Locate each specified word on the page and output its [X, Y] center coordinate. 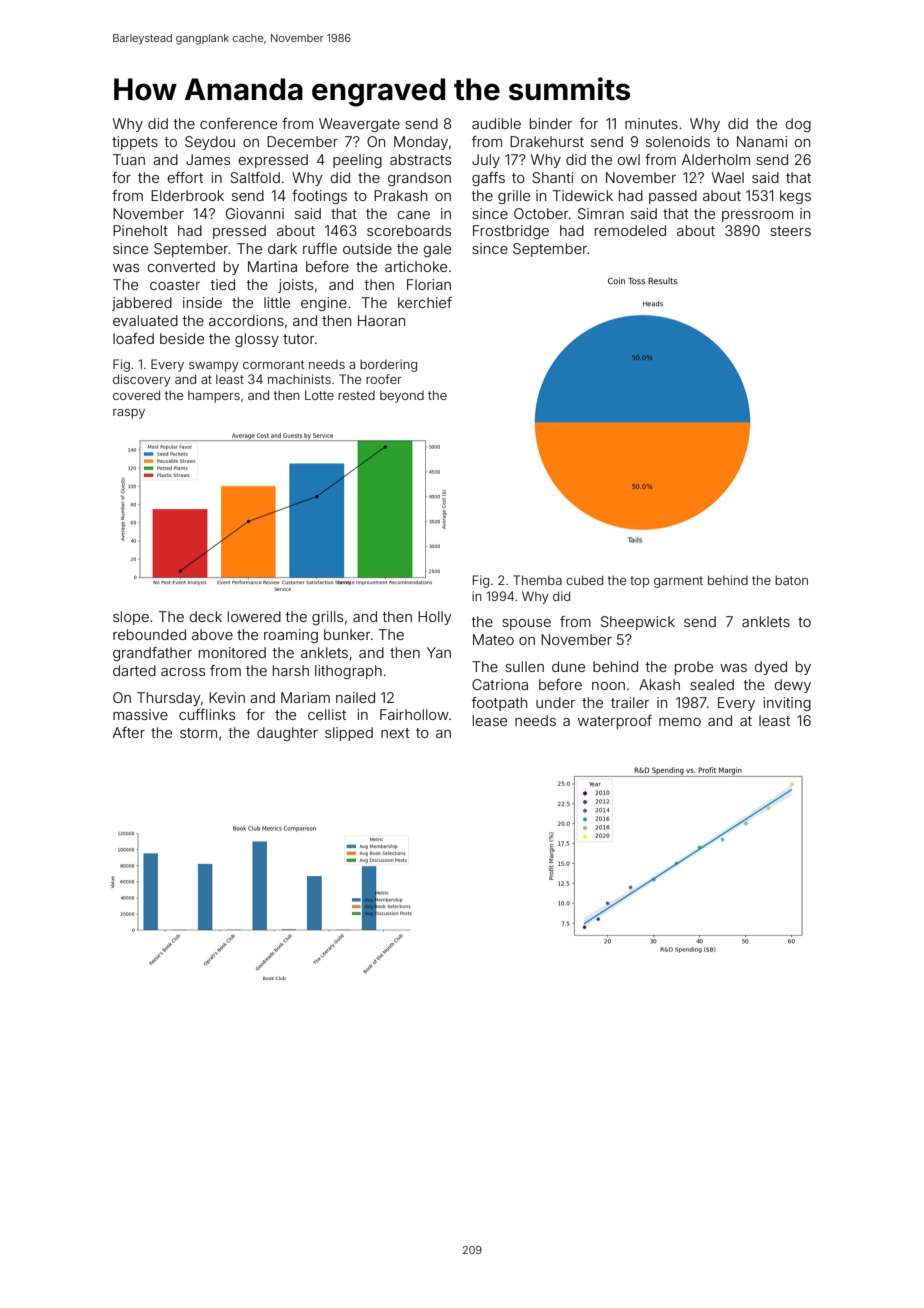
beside [182, 338]
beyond [402, 396]
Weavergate [359, 125]
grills [327, 618]
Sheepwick [638, 623]
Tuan [129, 159]
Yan [439, 652]
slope [131, 618]
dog [798, 125]
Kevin [227, 697]
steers [790, 231]
